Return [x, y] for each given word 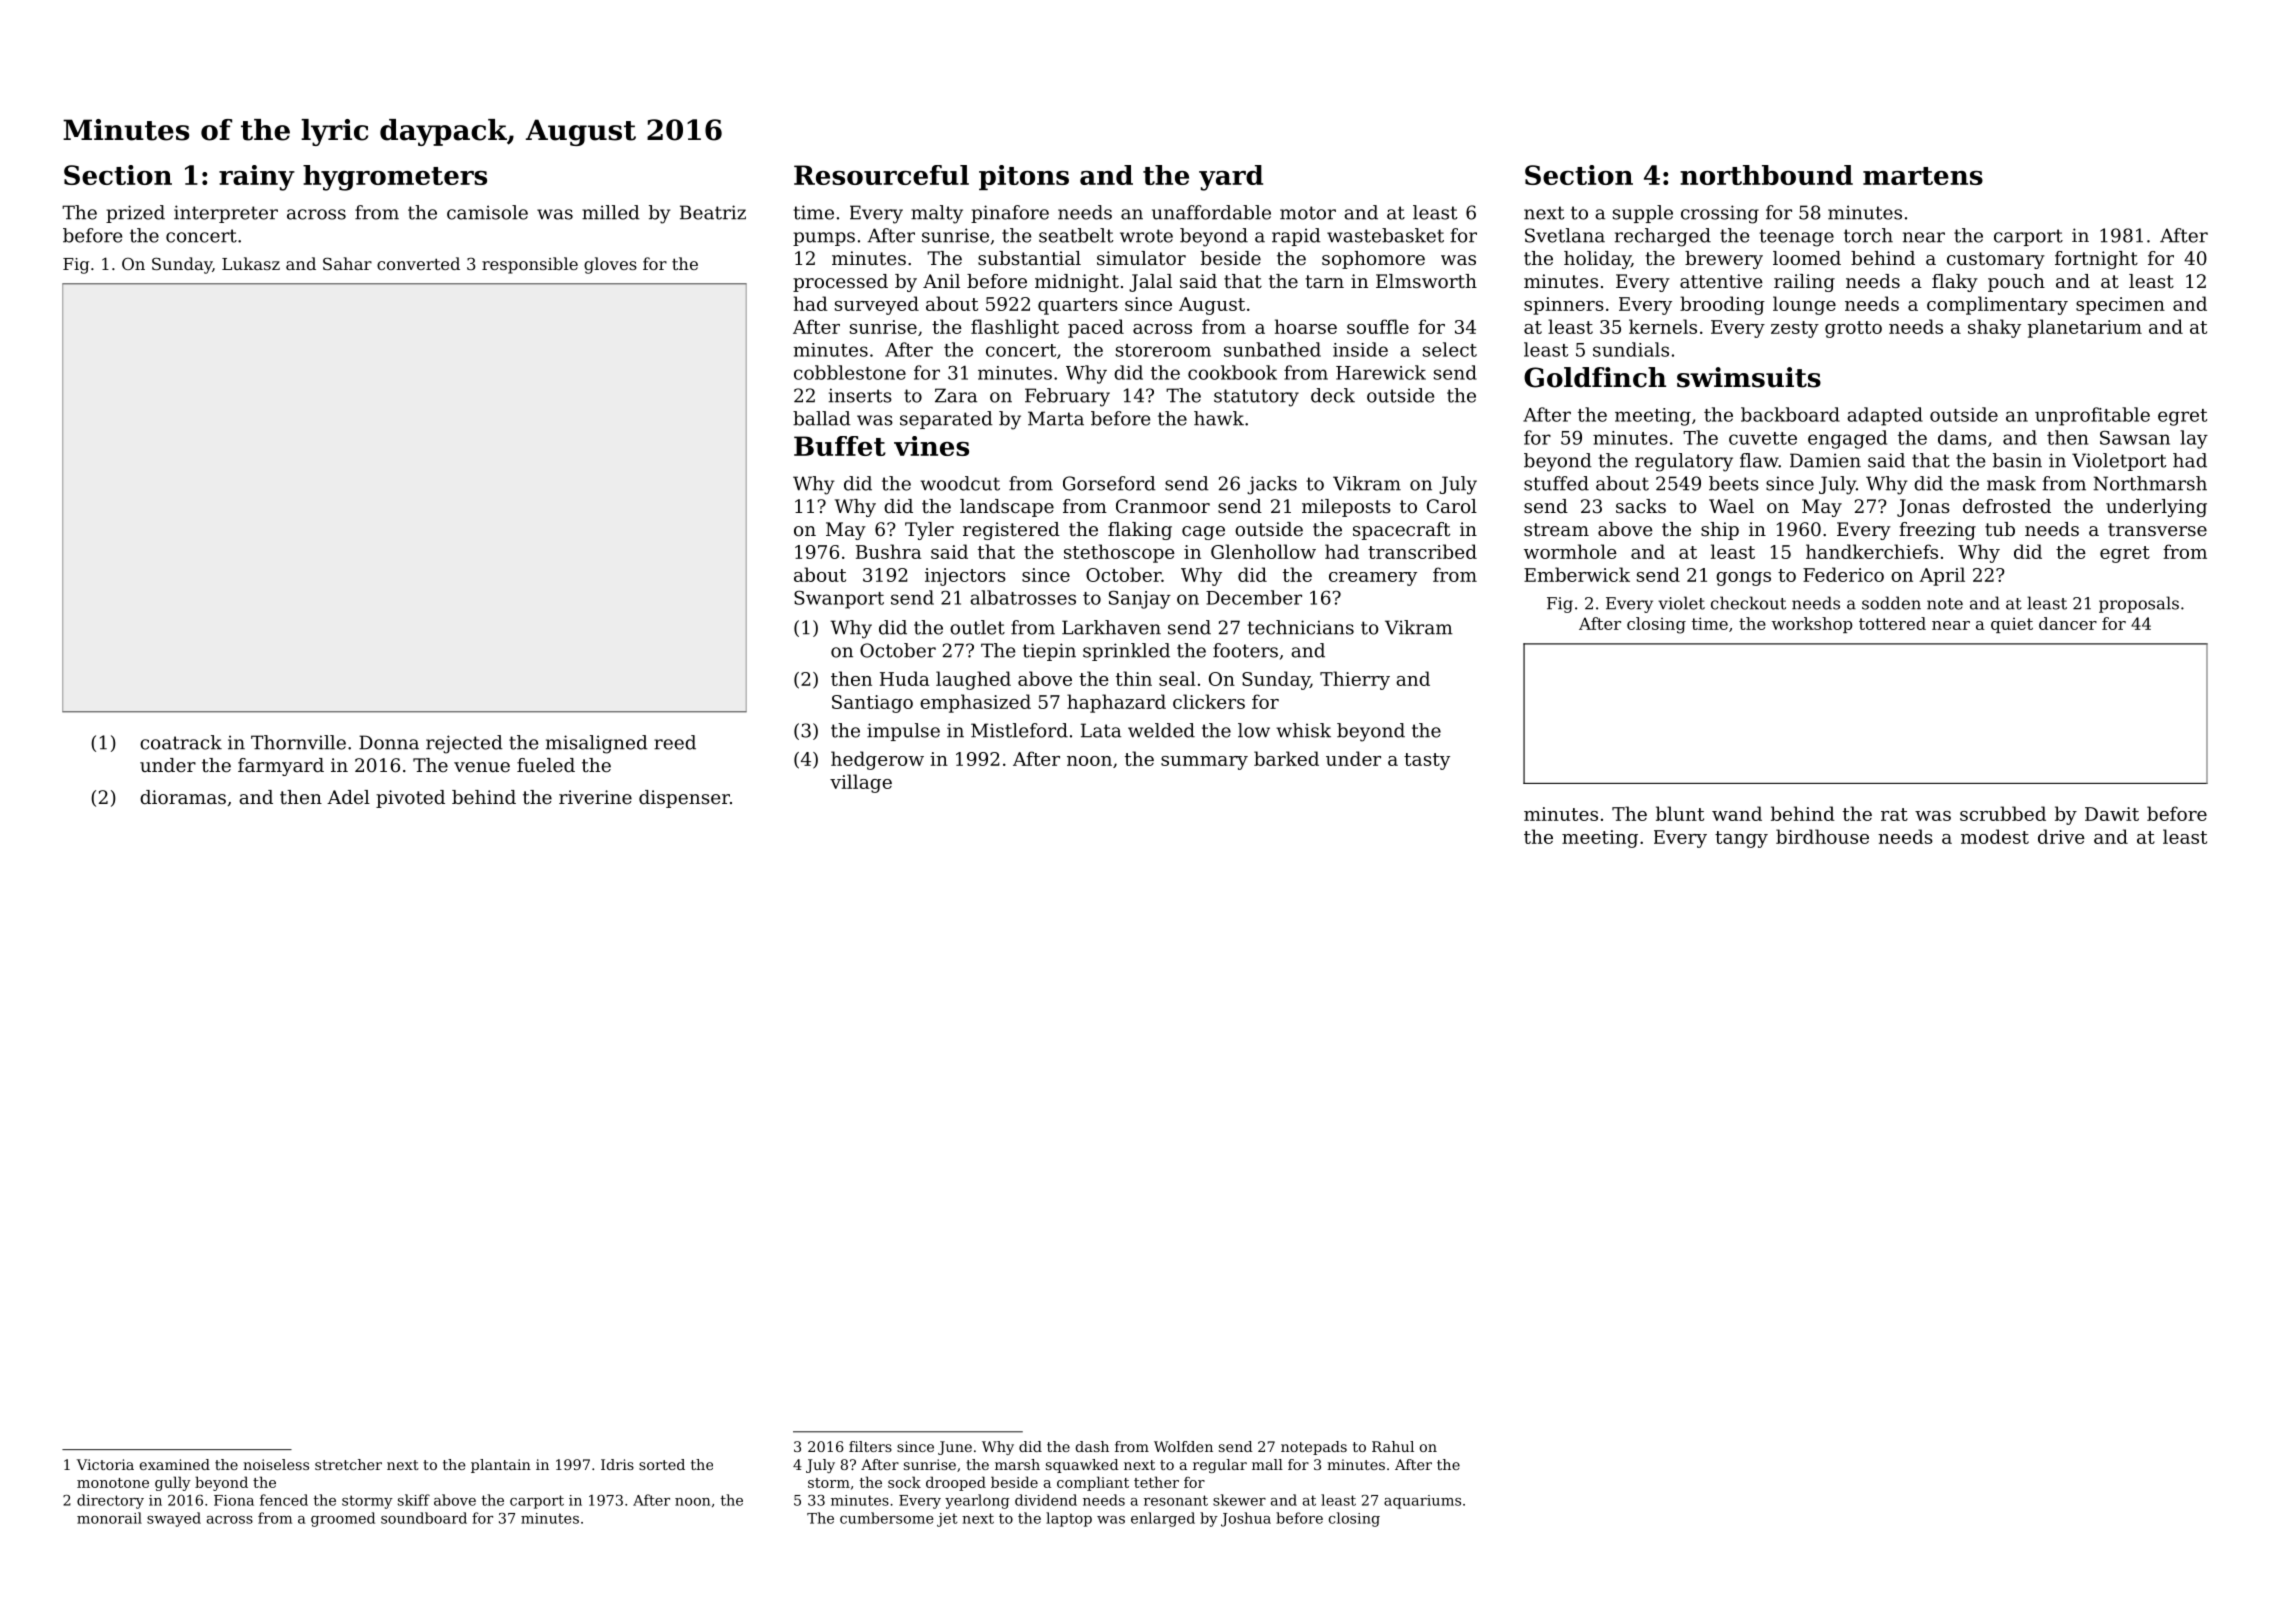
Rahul [1393, 1446]
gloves [610, 265]
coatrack [181, 742]
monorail [109, 1518]
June [955, 1448]
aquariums [1422, 1502]
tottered [1892, 623]
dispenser [684, 799]
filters [870, 1446]
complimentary [1997, 305]
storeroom [1163, 350]
